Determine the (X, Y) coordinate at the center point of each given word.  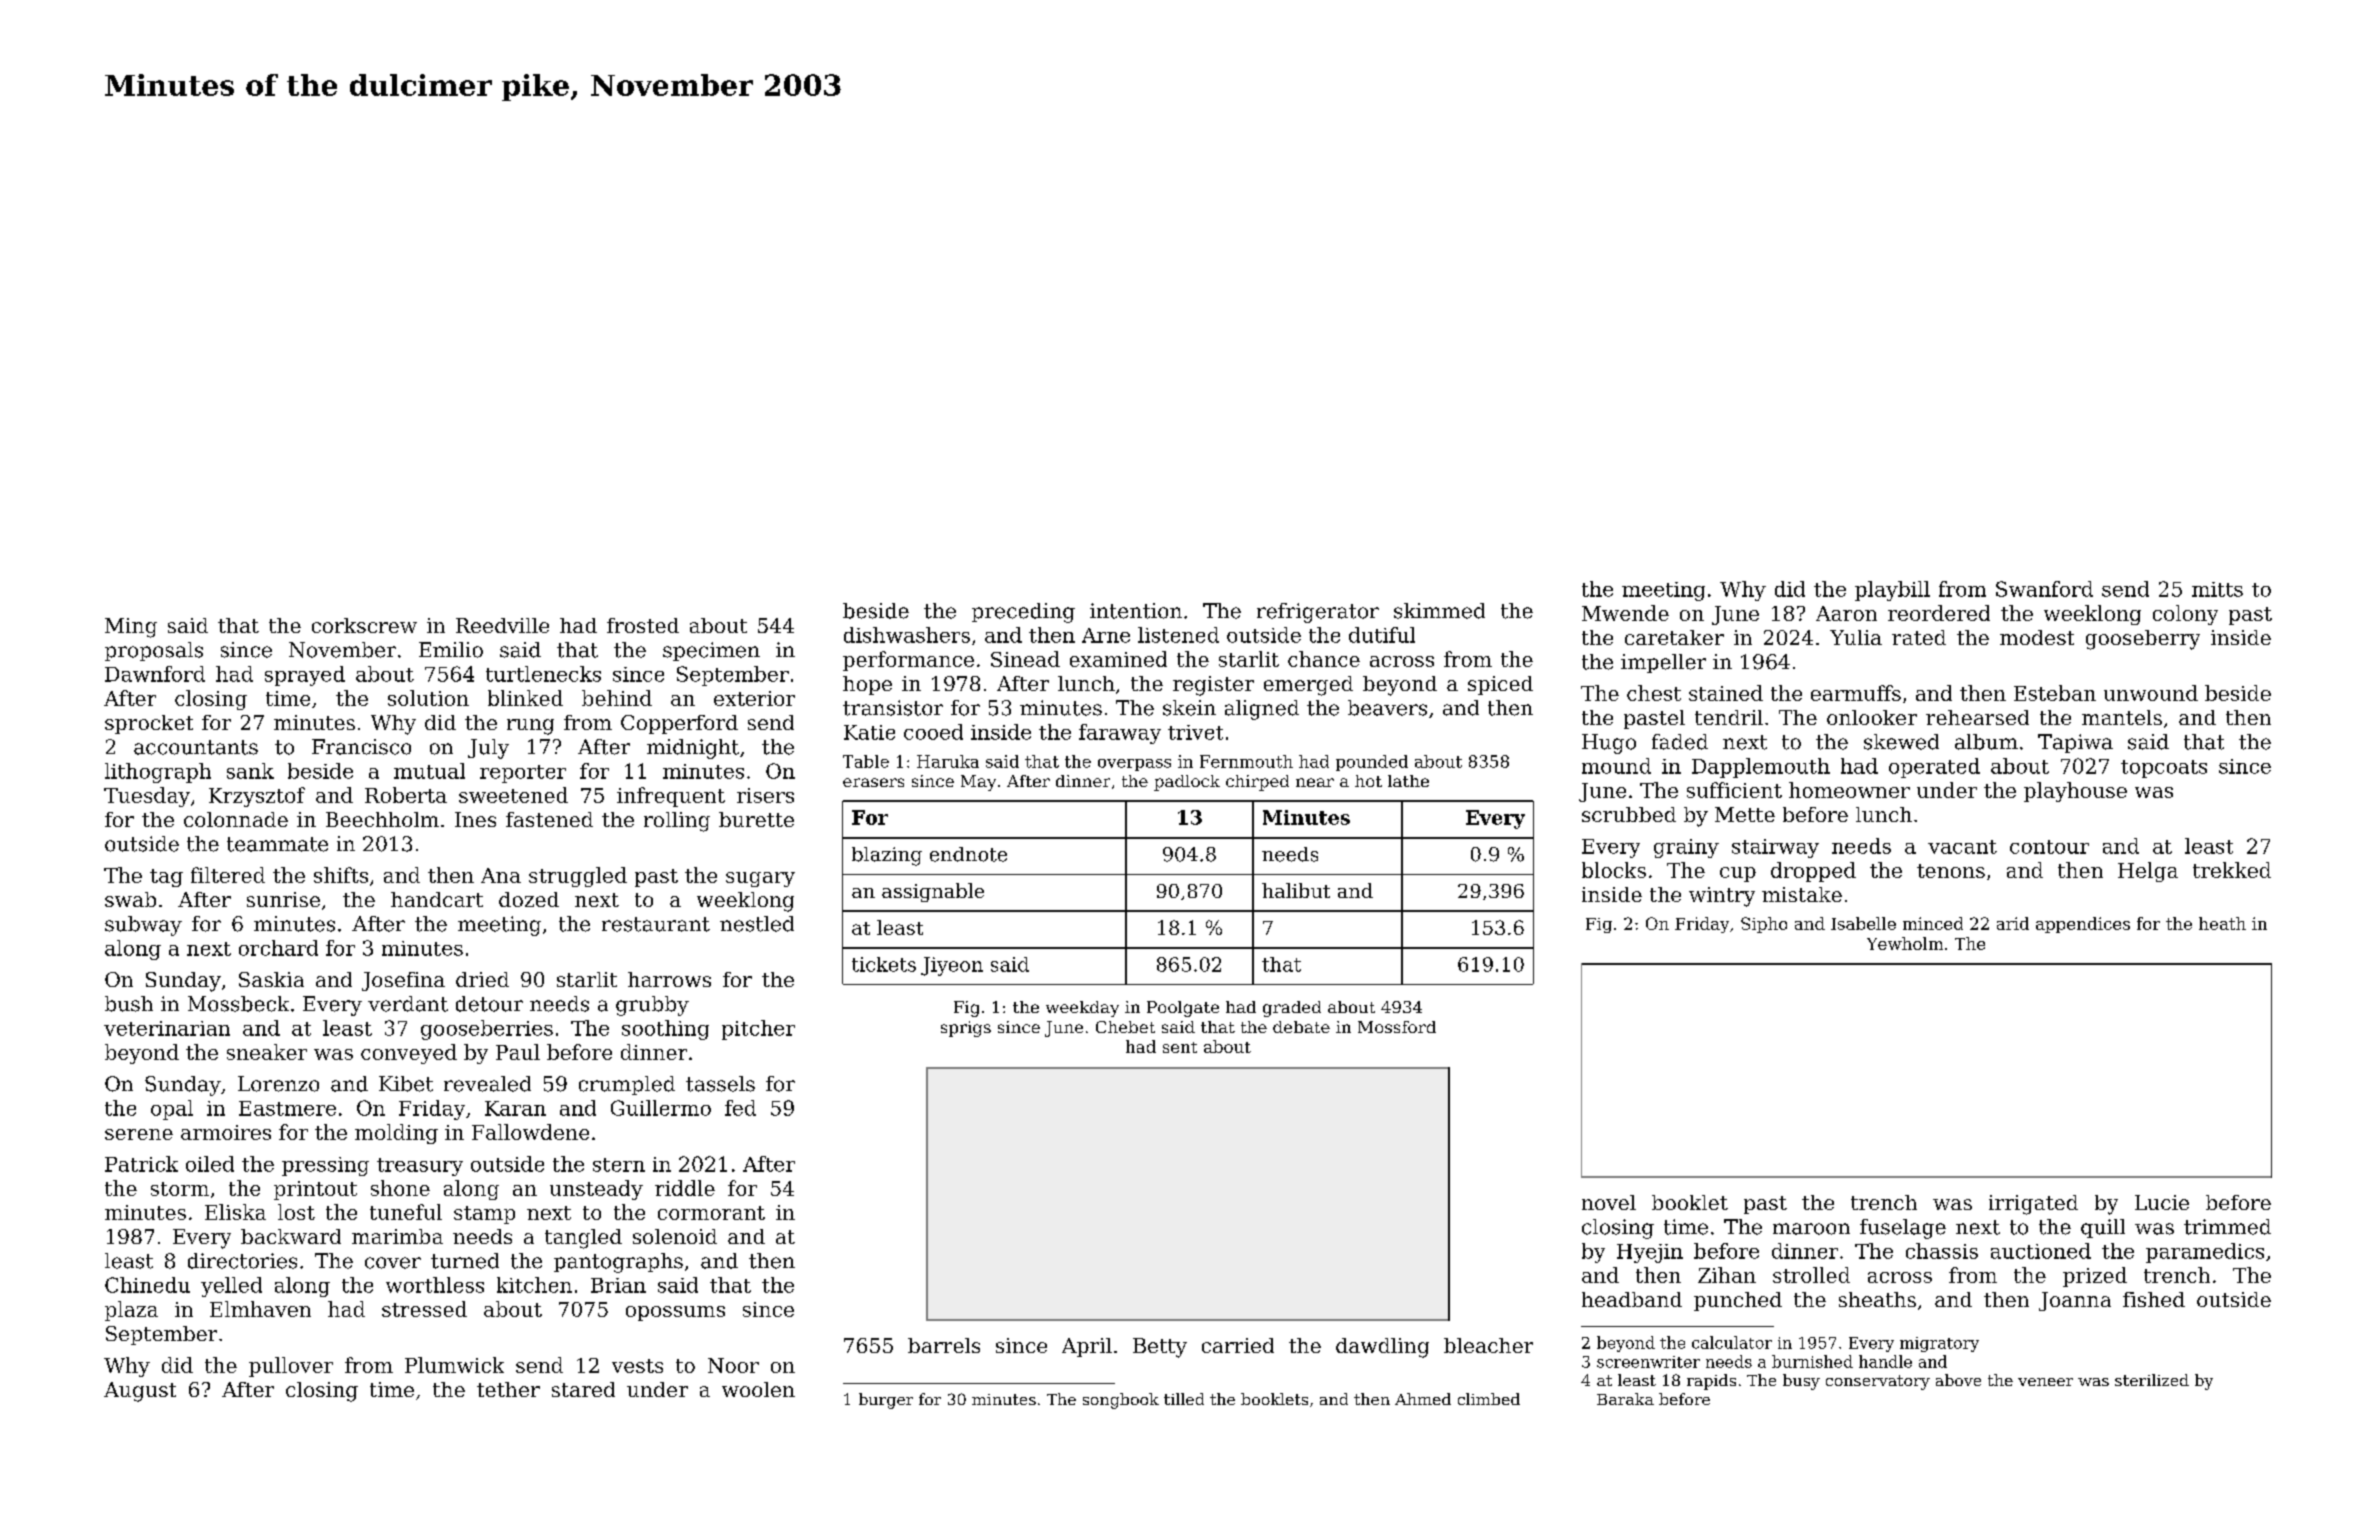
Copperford (679, 724)
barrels (944, 1345)
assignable (933, 892)
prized (2095, 1277)
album (1986, 742)
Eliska (235, 1212)
